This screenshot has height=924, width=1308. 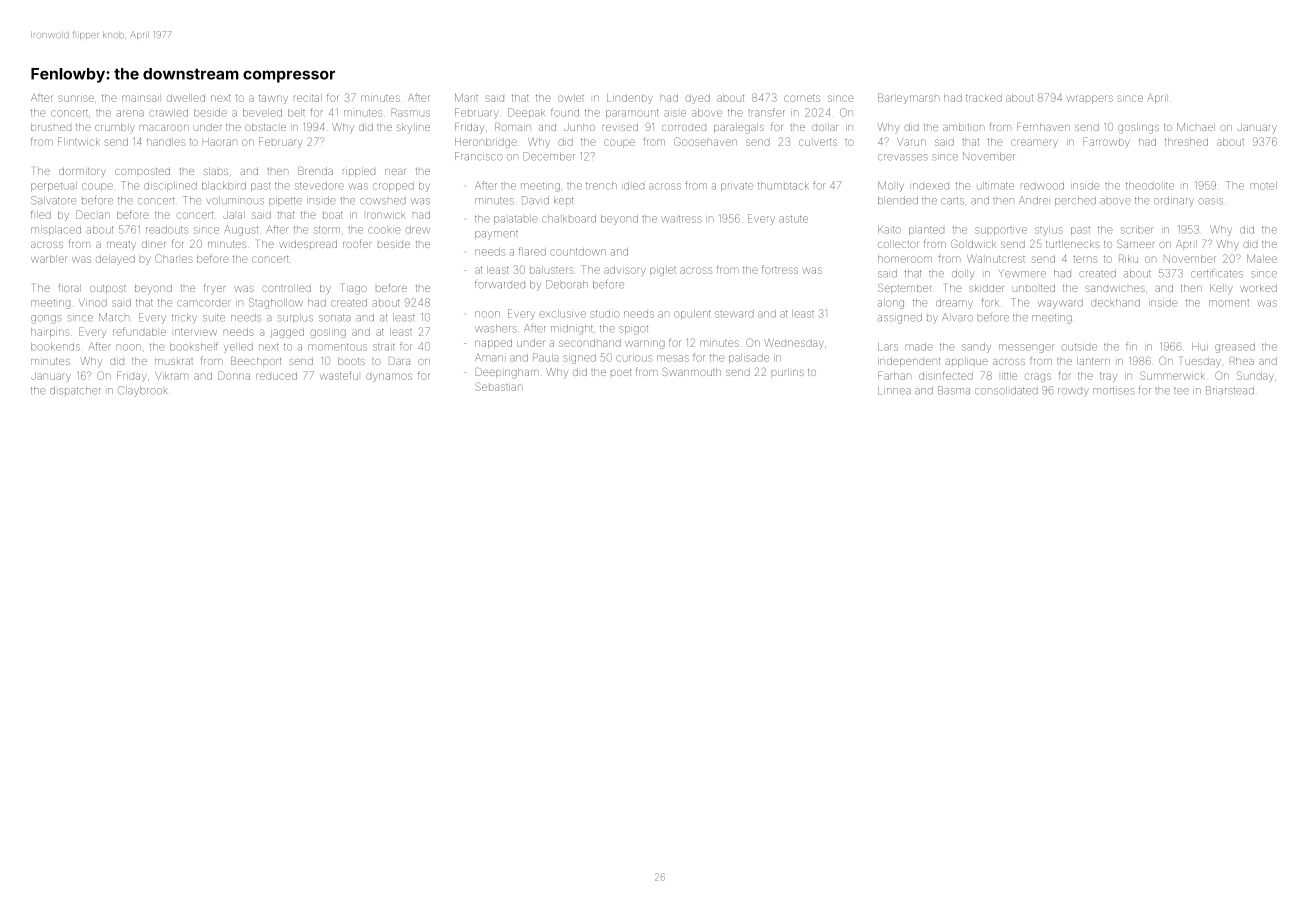 What do you see at coordinates (1049, 231) in the screenshot?
I see `stylus` at bounding box center [1049, 231].
